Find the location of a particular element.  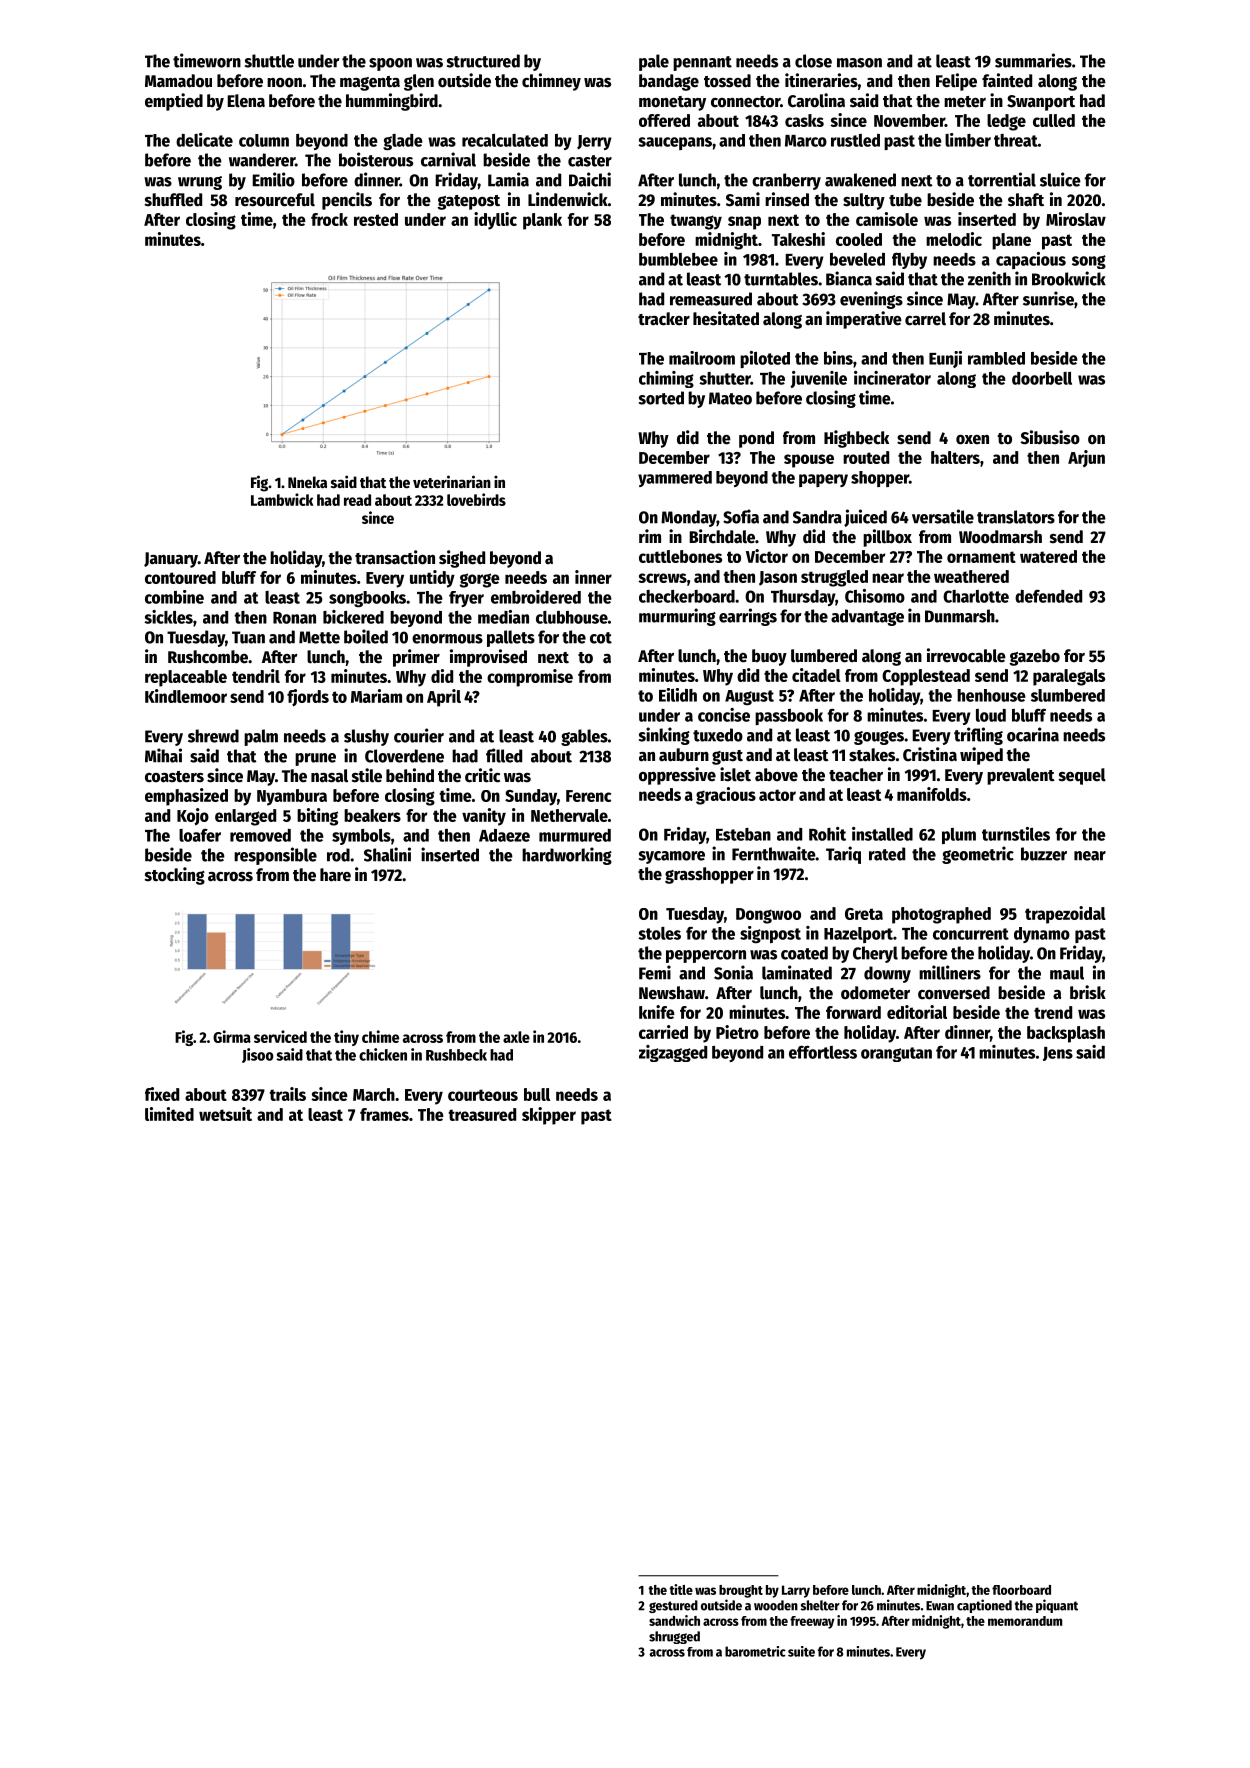

spoon is located at coordinates (390, 64).
